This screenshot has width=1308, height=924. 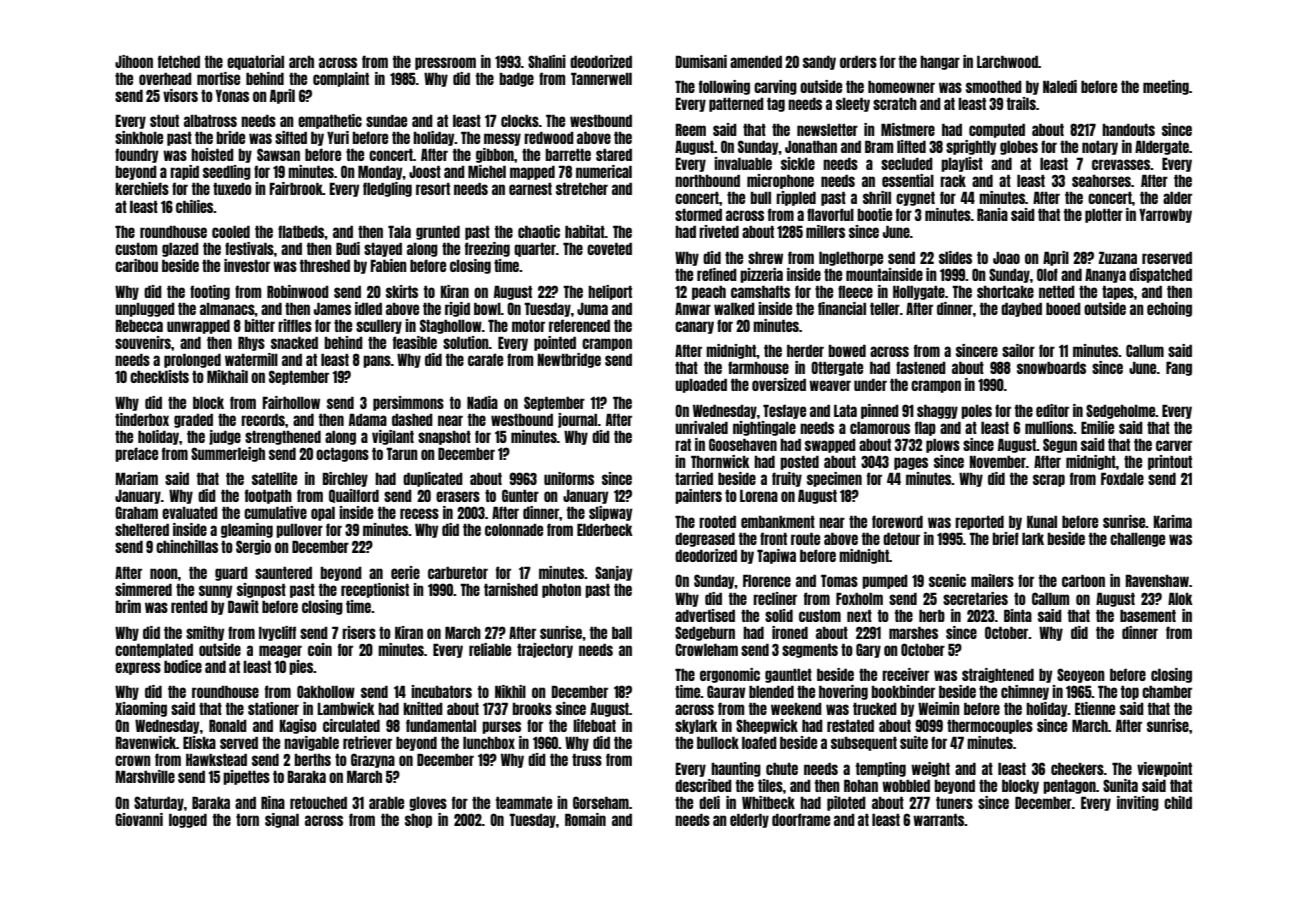 I want to click on equatorial, so click(x=255, y=62).
